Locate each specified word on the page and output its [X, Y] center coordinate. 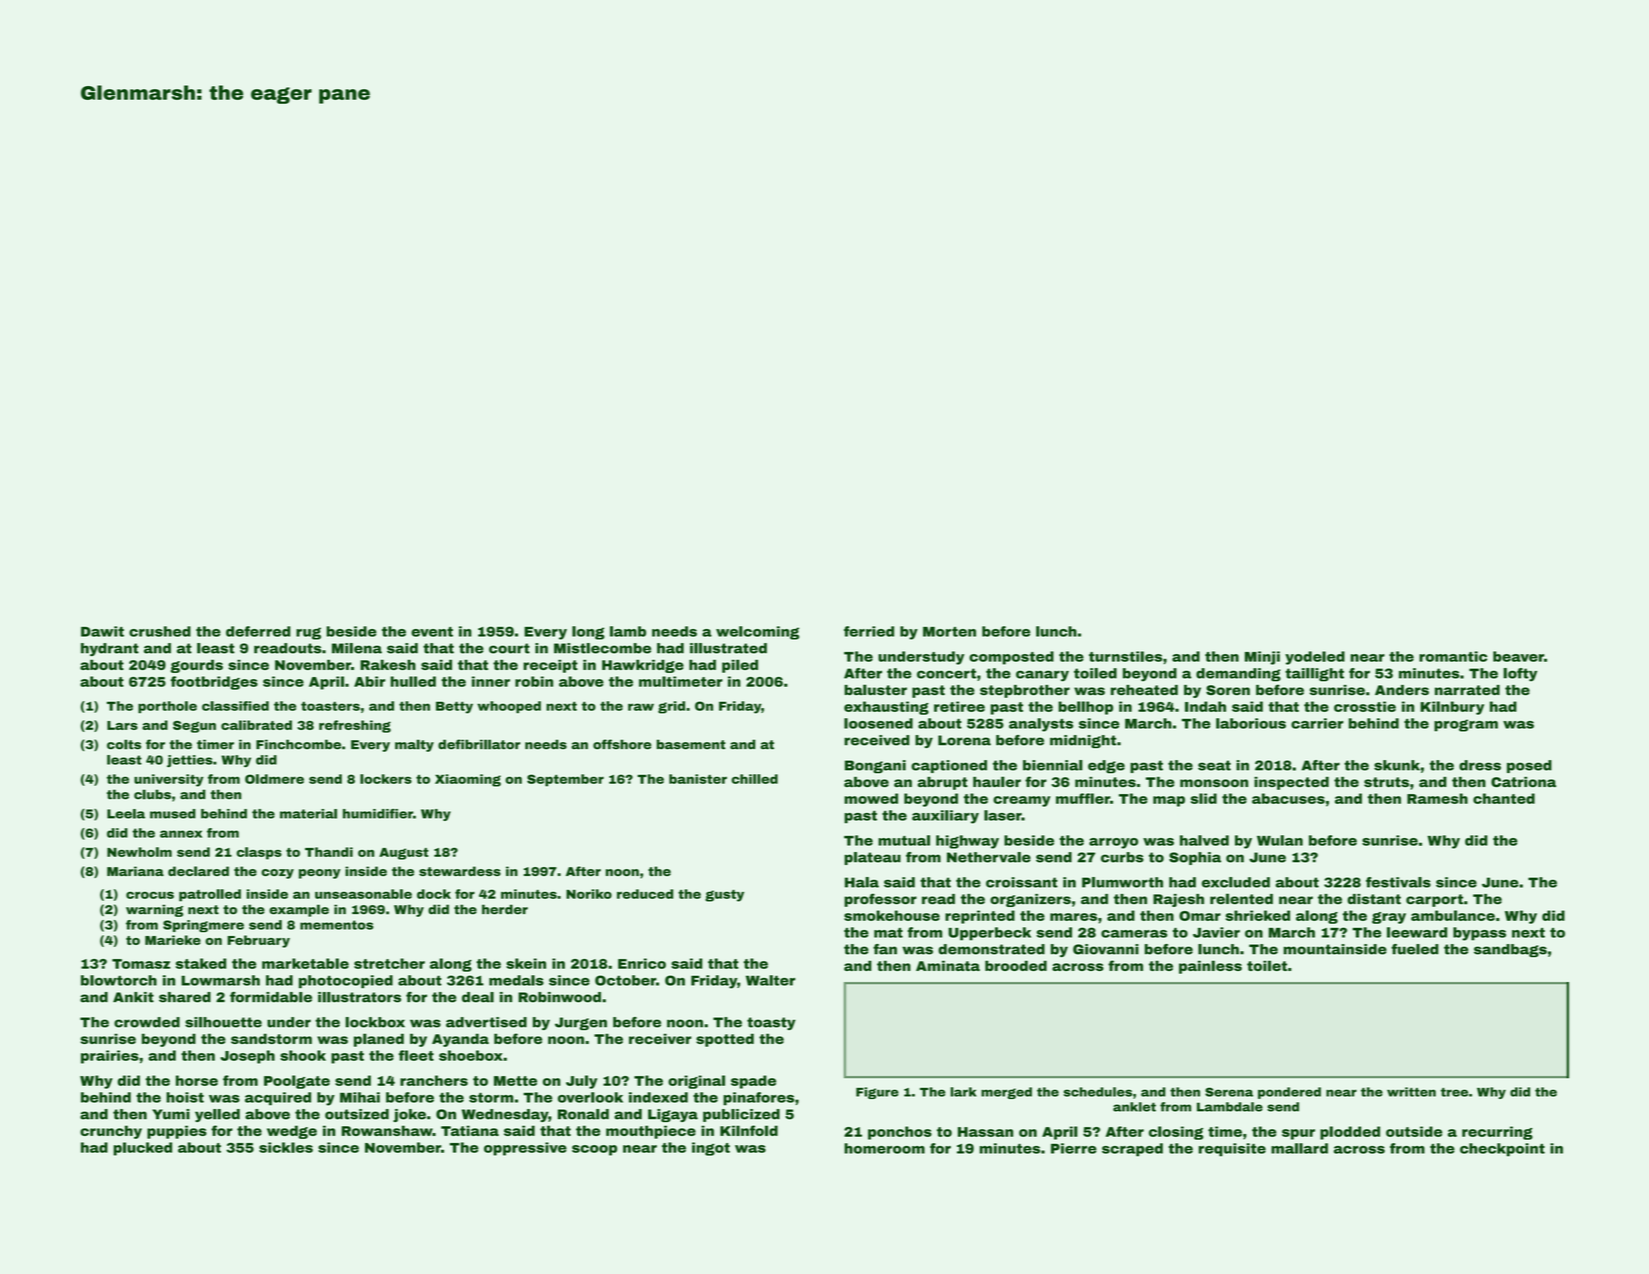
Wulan [1280, 840]
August [404, 854]
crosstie [1365, 706]
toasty [771, 1023]
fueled [1414, 949]
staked [201, 963]
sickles [286, 1147]
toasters [330, 706]
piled [740, 666]
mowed [871, 798]
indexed [658, 1097]
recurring [1497, 1133]
